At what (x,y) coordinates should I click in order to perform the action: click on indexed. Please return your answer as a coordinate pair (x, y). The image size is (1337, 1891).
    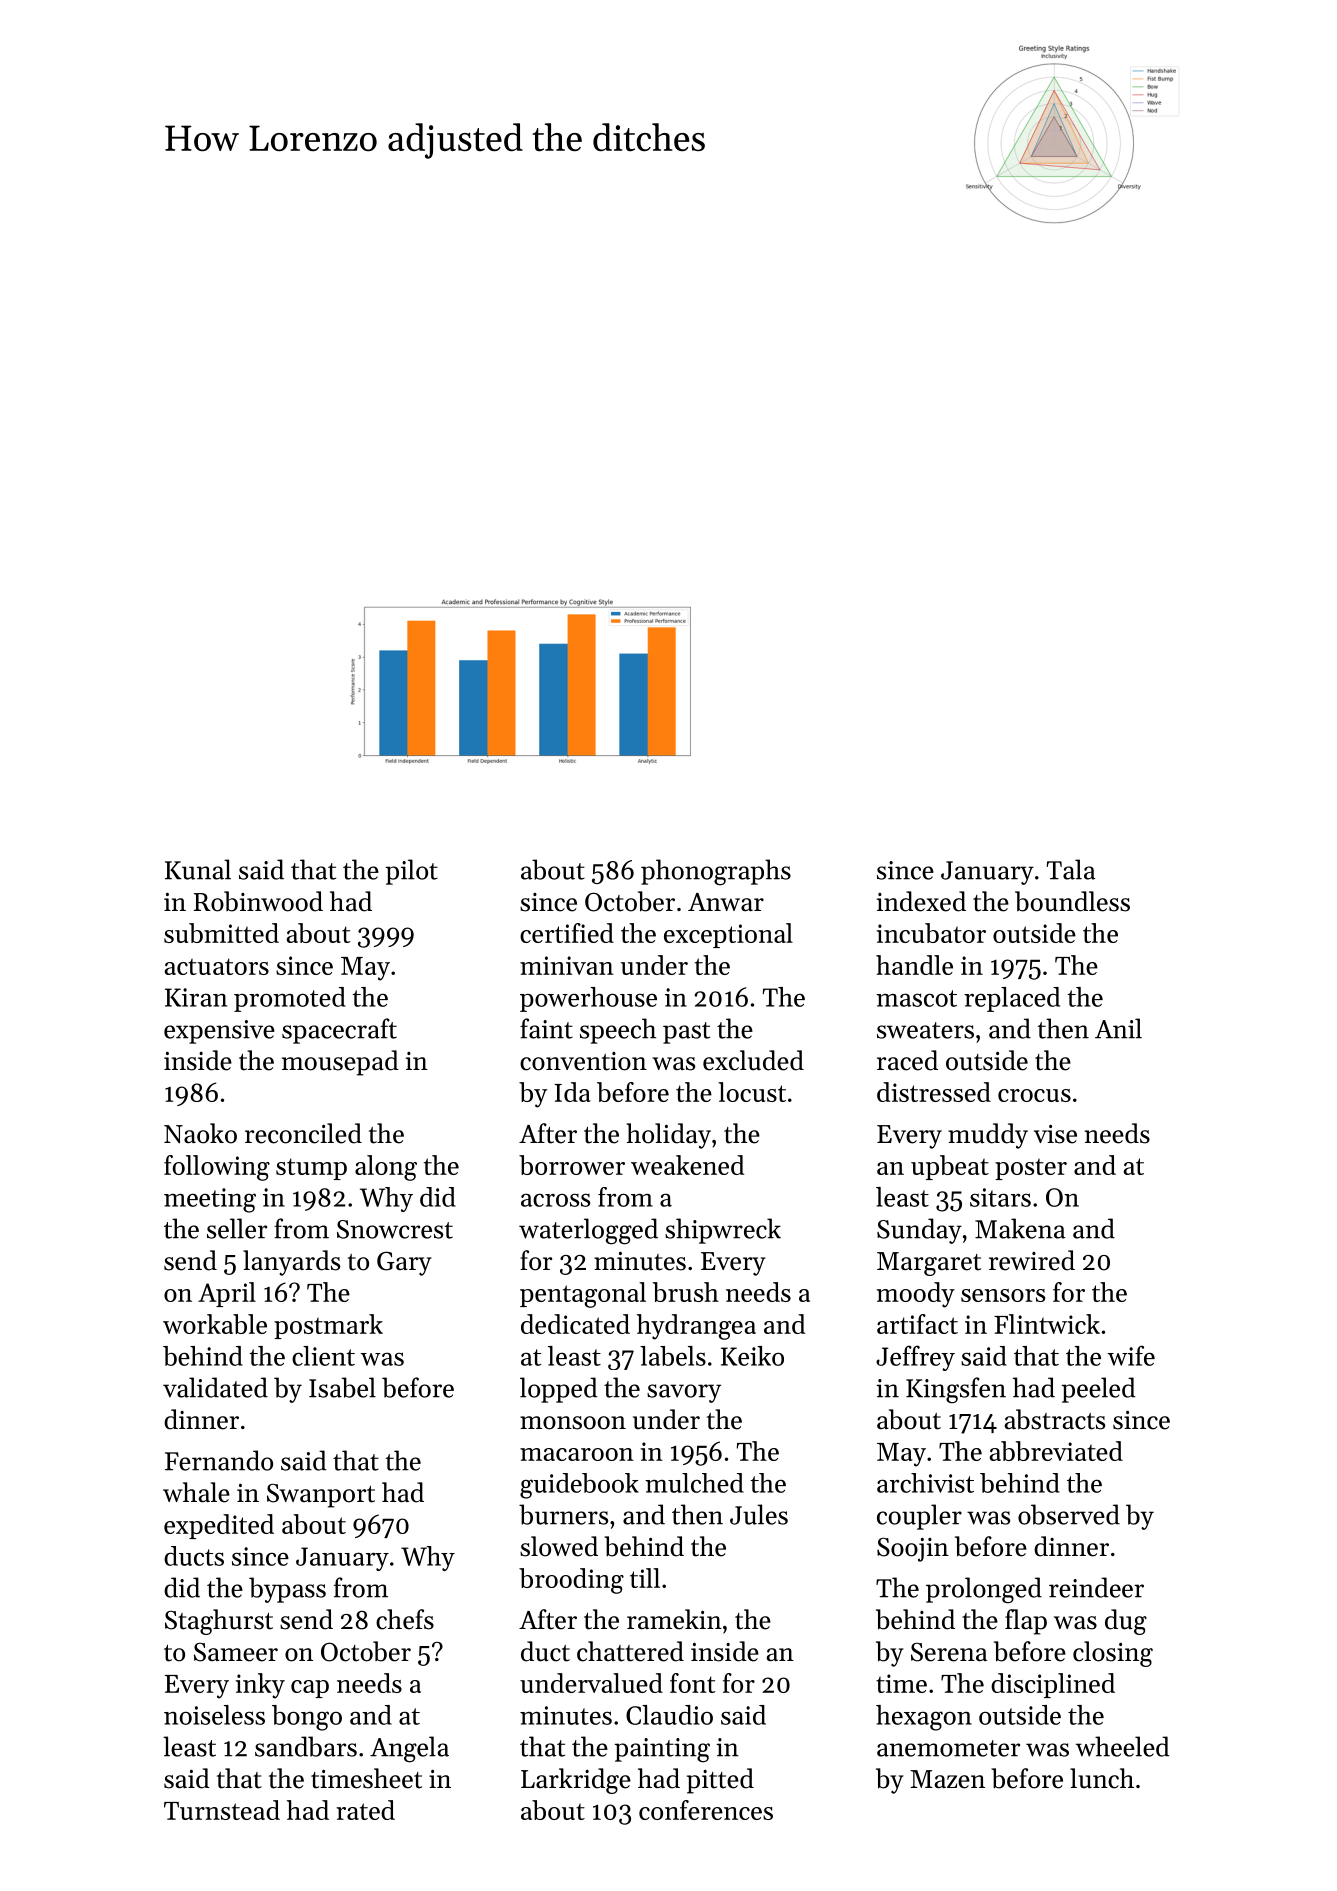
    Looking at the image, I should click on (921, 901).
